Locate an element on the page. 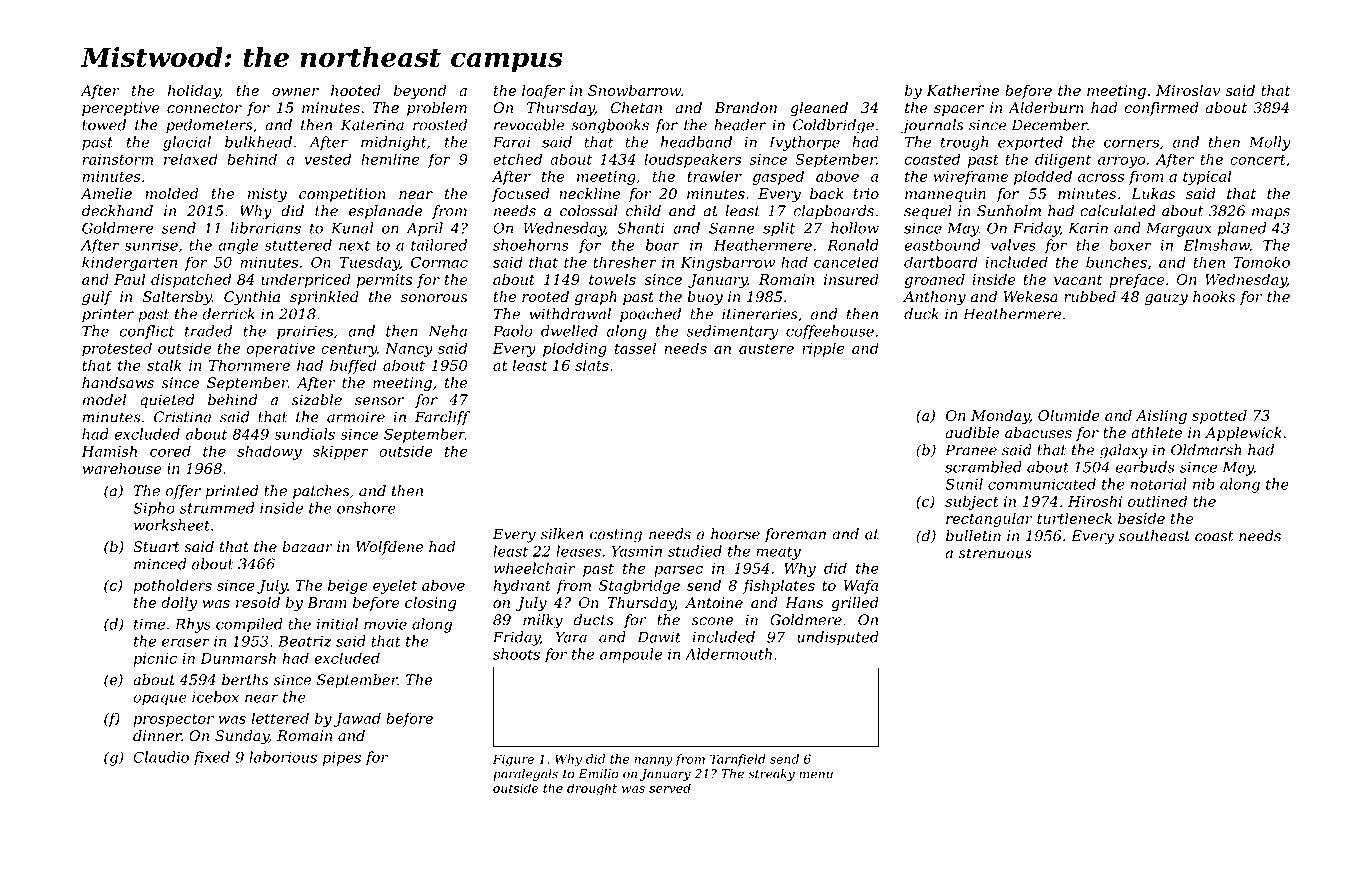 The height and width of the image is (887, 1372). Miroslav is located at coordinates (1188, 90).
